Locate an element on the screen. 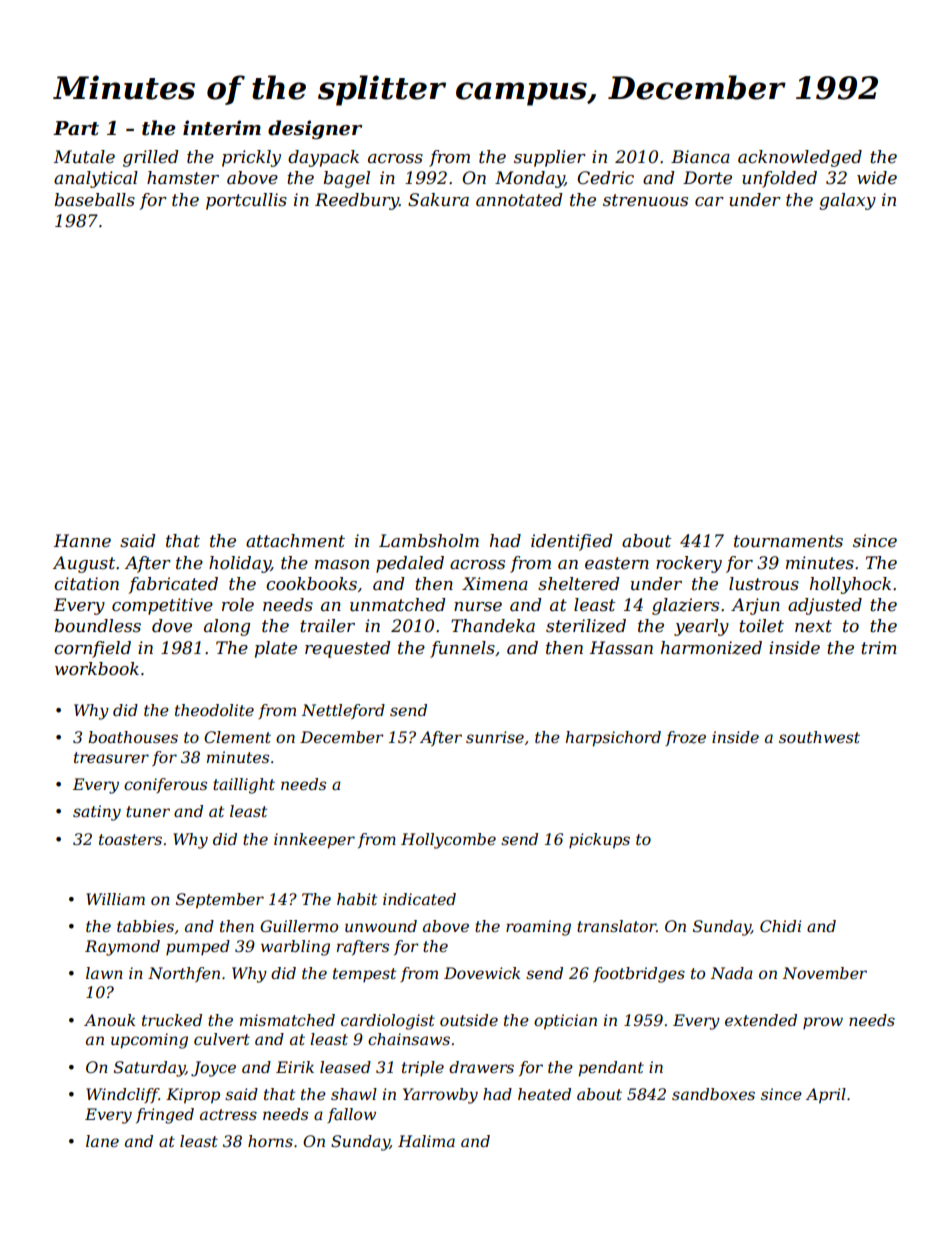 Image resolution: width=952 pixels, height=1233 pixels. acknowledged is located at coordinates (800, 158).
